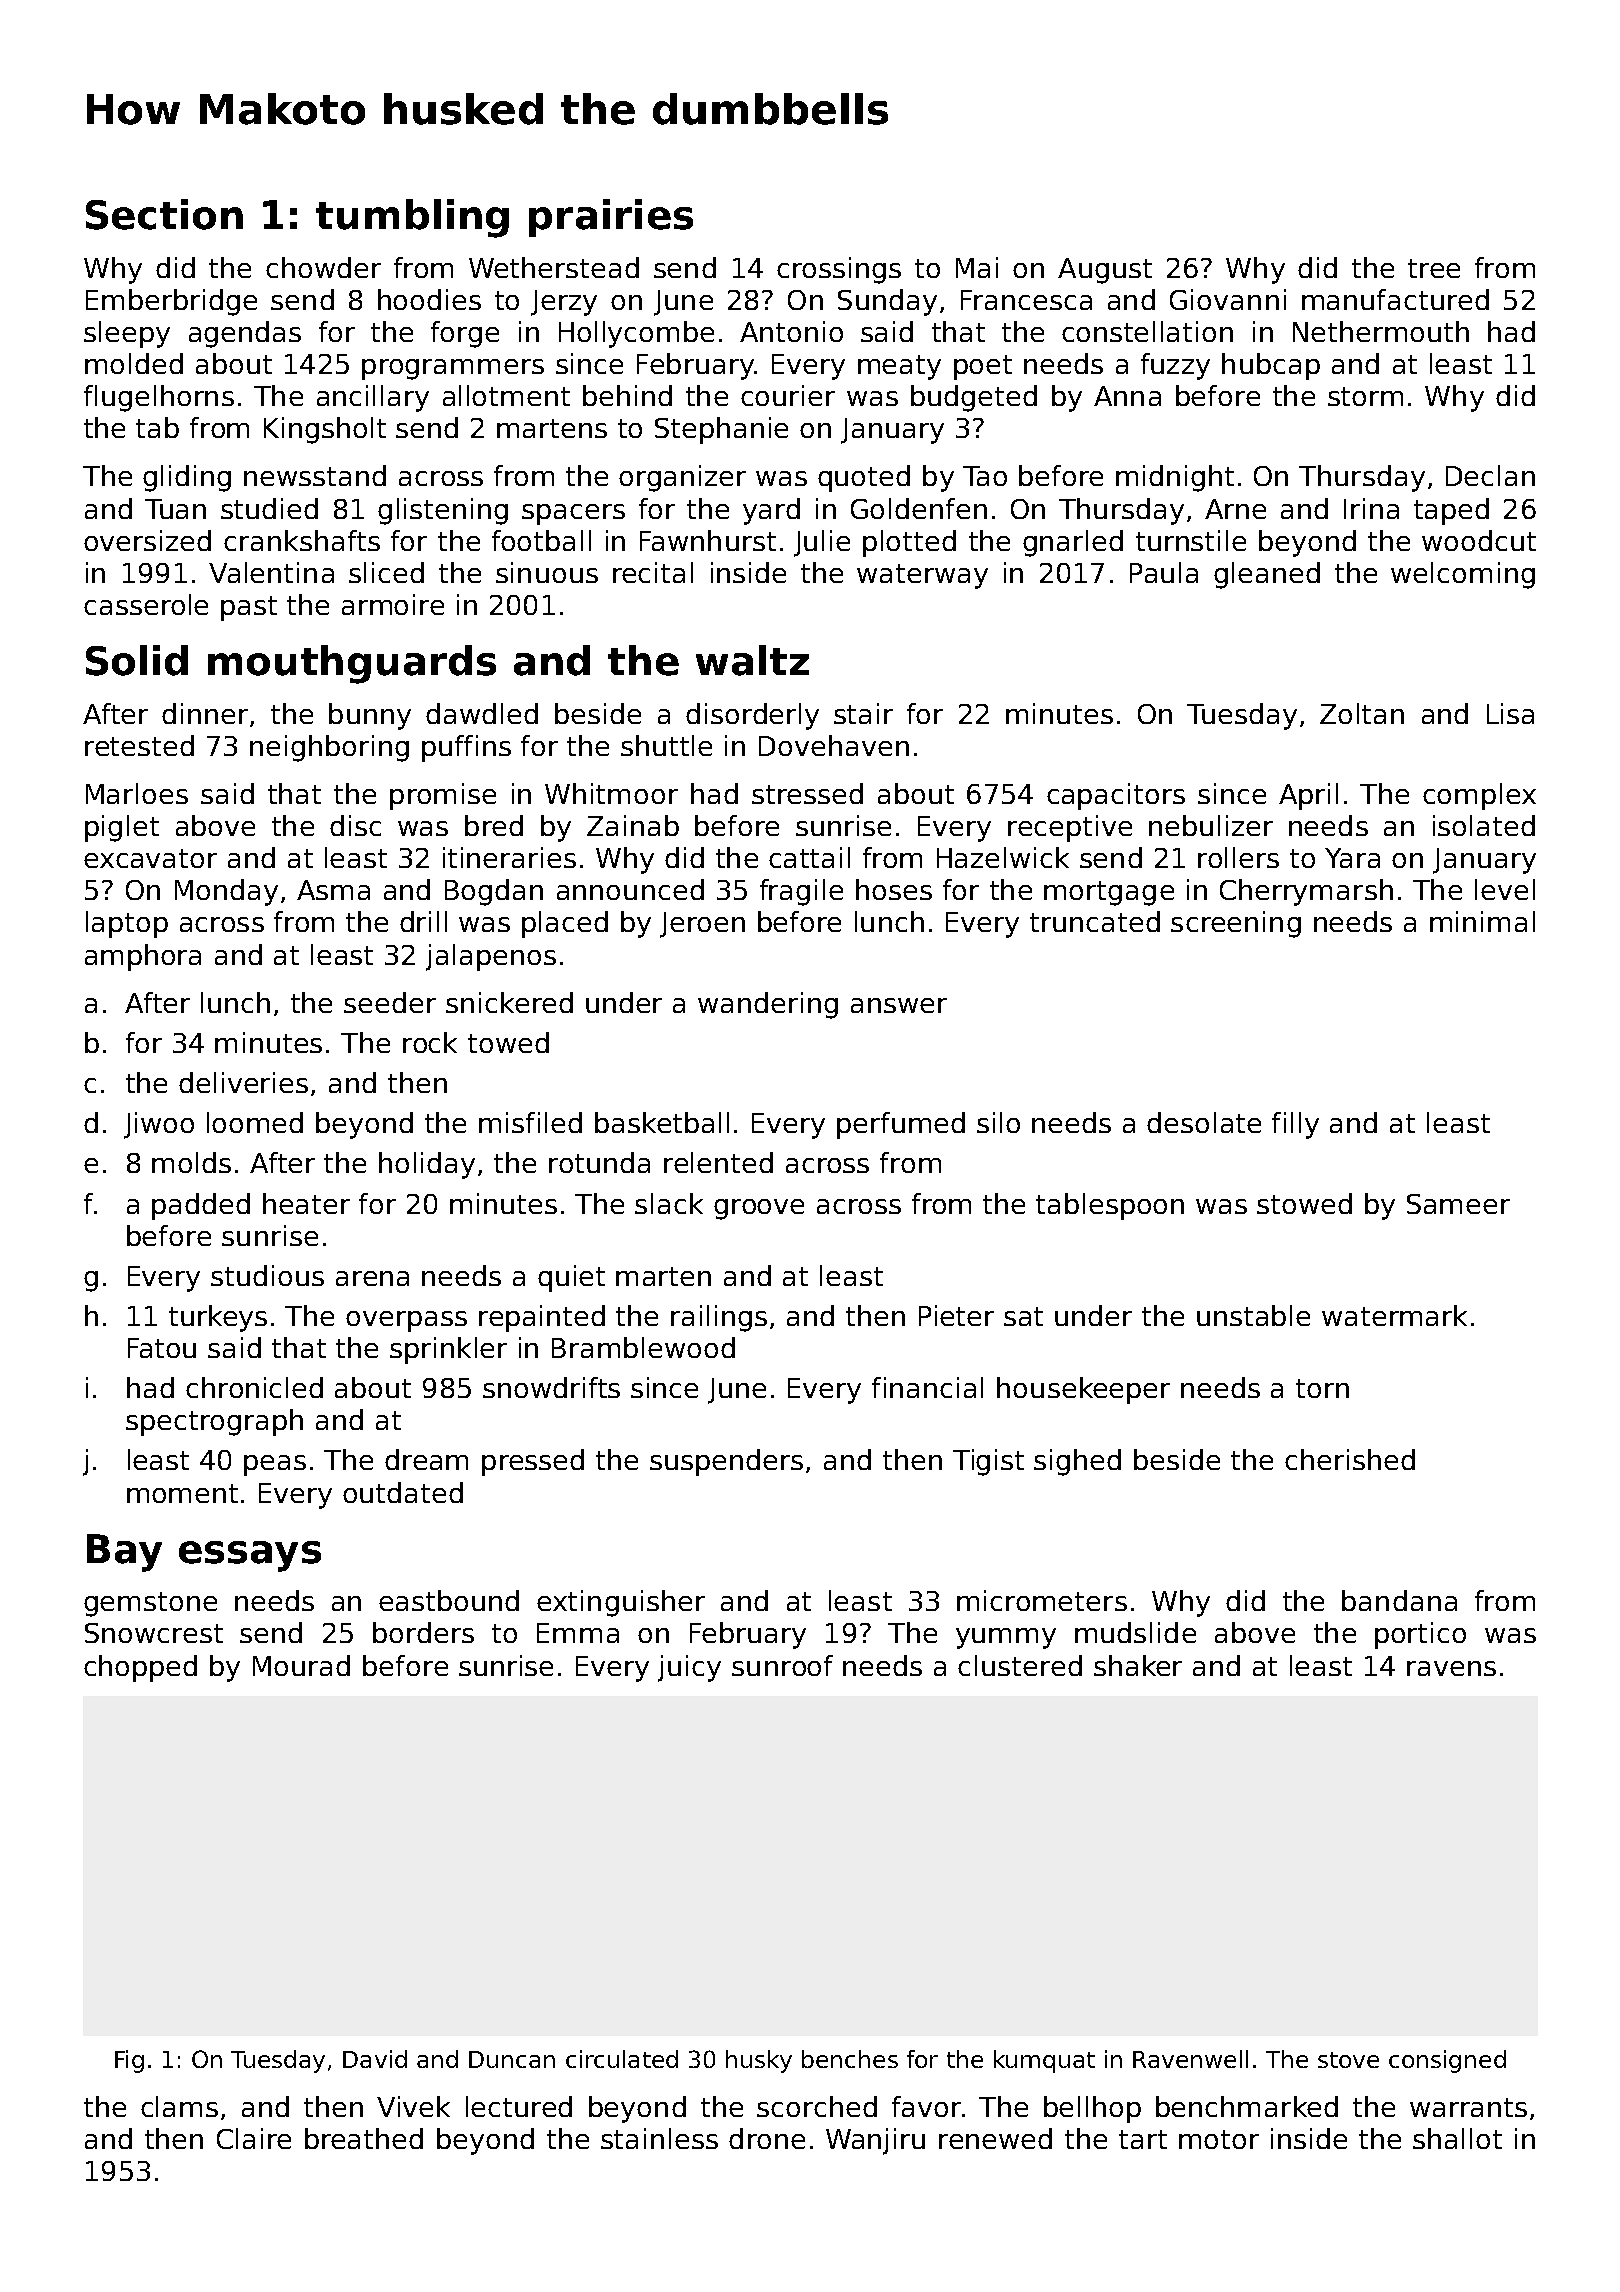 Image resolution: width=1620 pixels, height=2292 pixels. Describe the element at coordinates (1322, 1388) in the screenshot. I see `torn` at that location.
